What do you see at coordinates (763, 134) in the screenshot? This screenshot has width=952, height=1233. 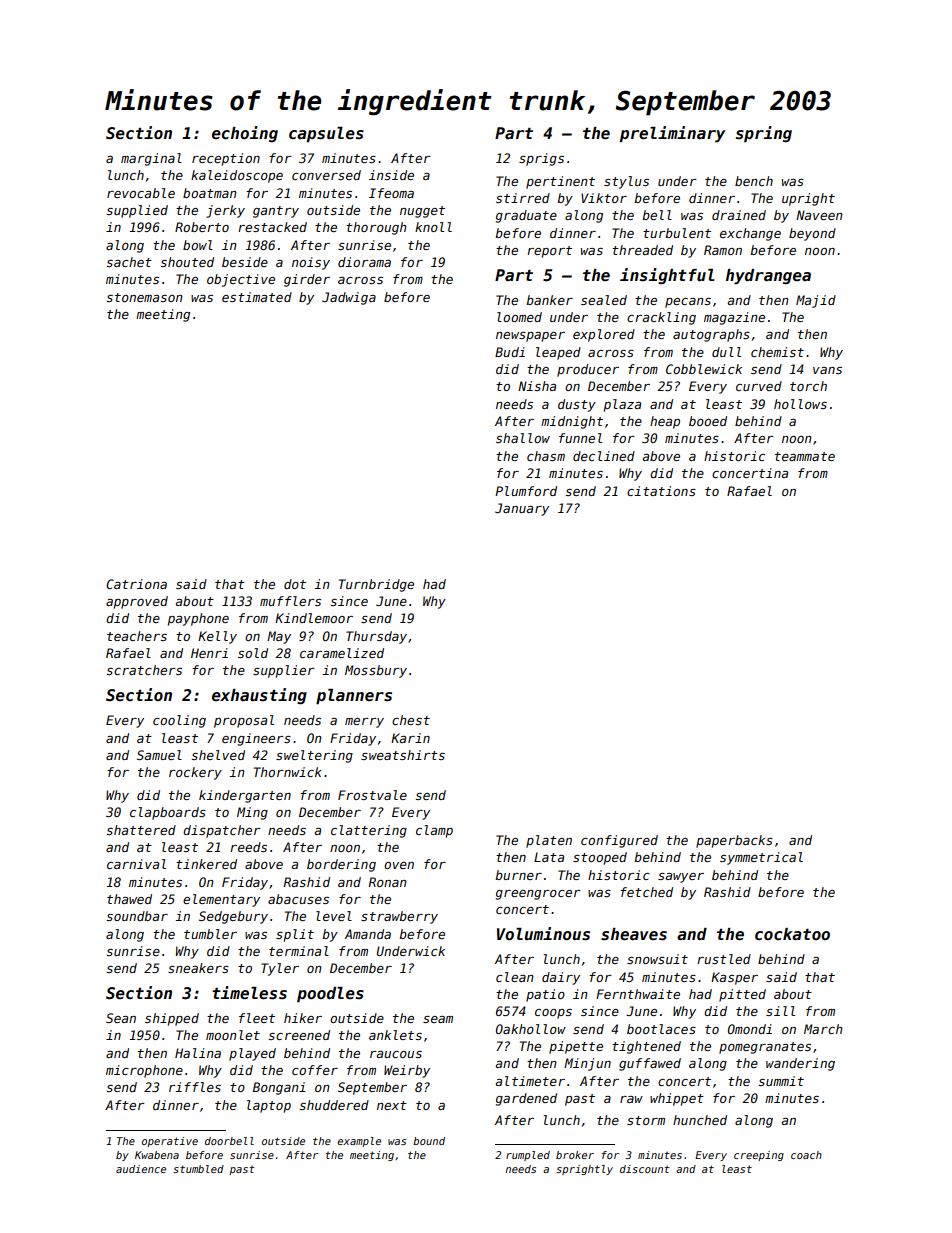 I see `spring` at bounding box center [763, 134].
